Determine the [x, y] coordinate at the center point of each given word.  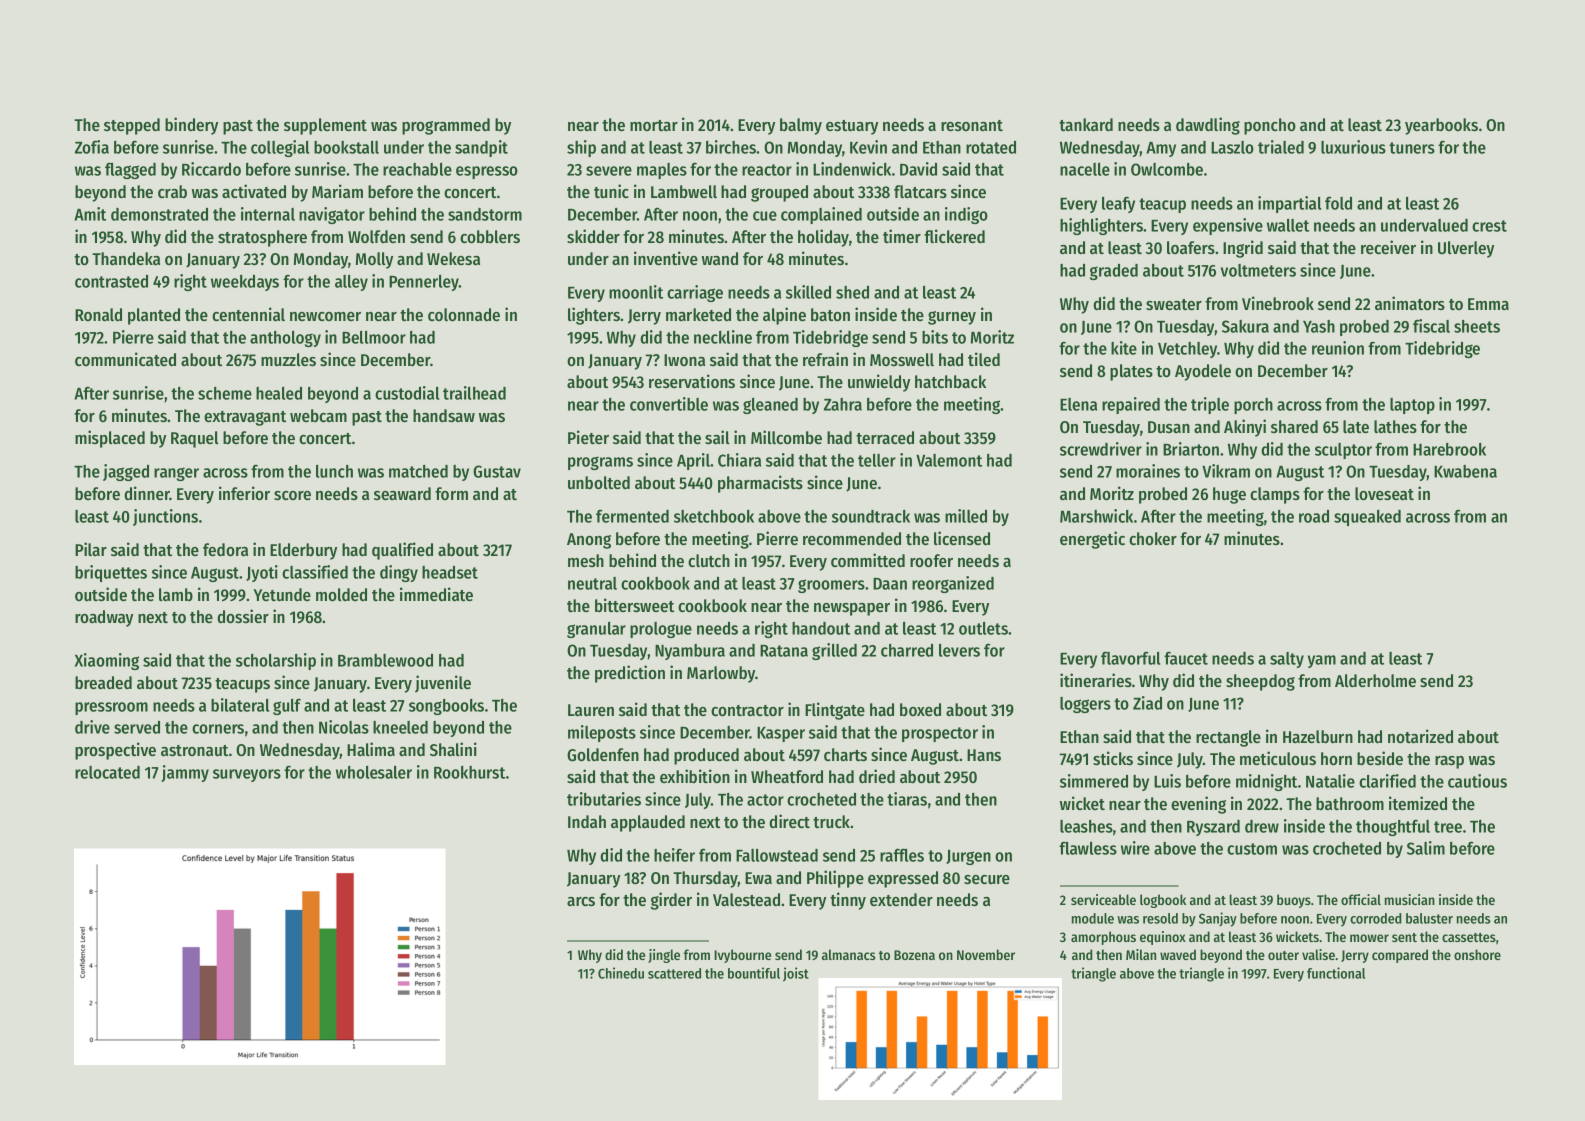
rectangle [1228, 738]
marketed [698, 314]
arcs [581, 901]
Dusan [1169, 427]
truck [832, 821]
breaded [103, 682]
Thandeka [126, 258]
